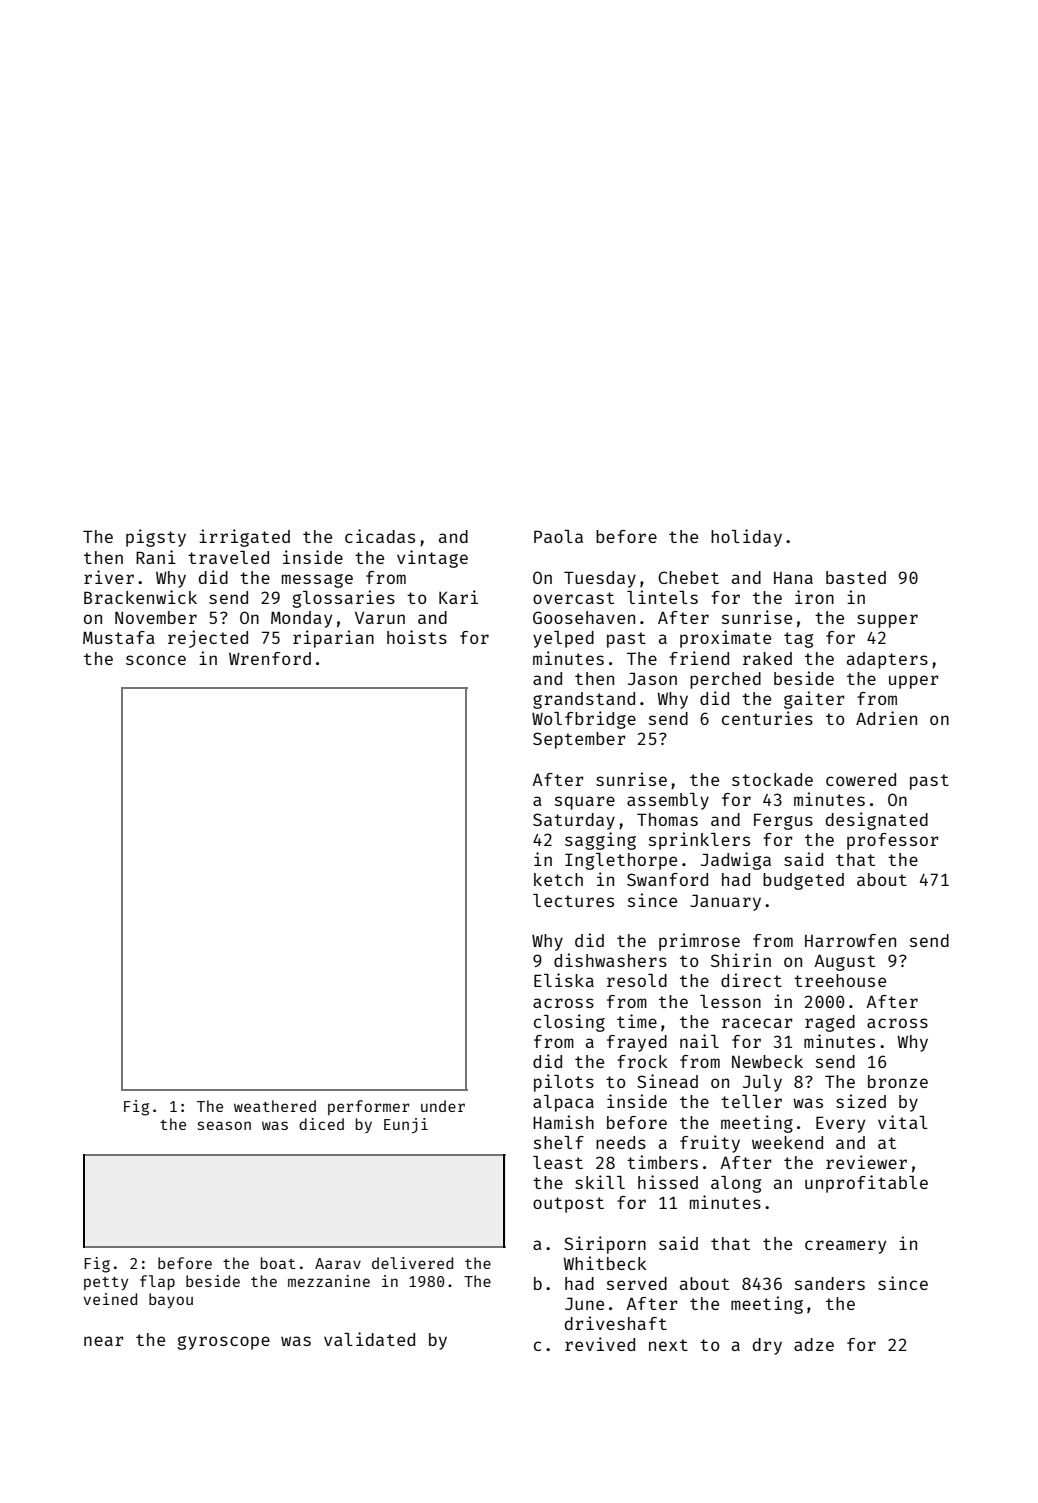 This screenshot has height=1503, width=1038. Describe the element at coordinates (563, 639) in the screenshot. I see `yelped` at that location.
